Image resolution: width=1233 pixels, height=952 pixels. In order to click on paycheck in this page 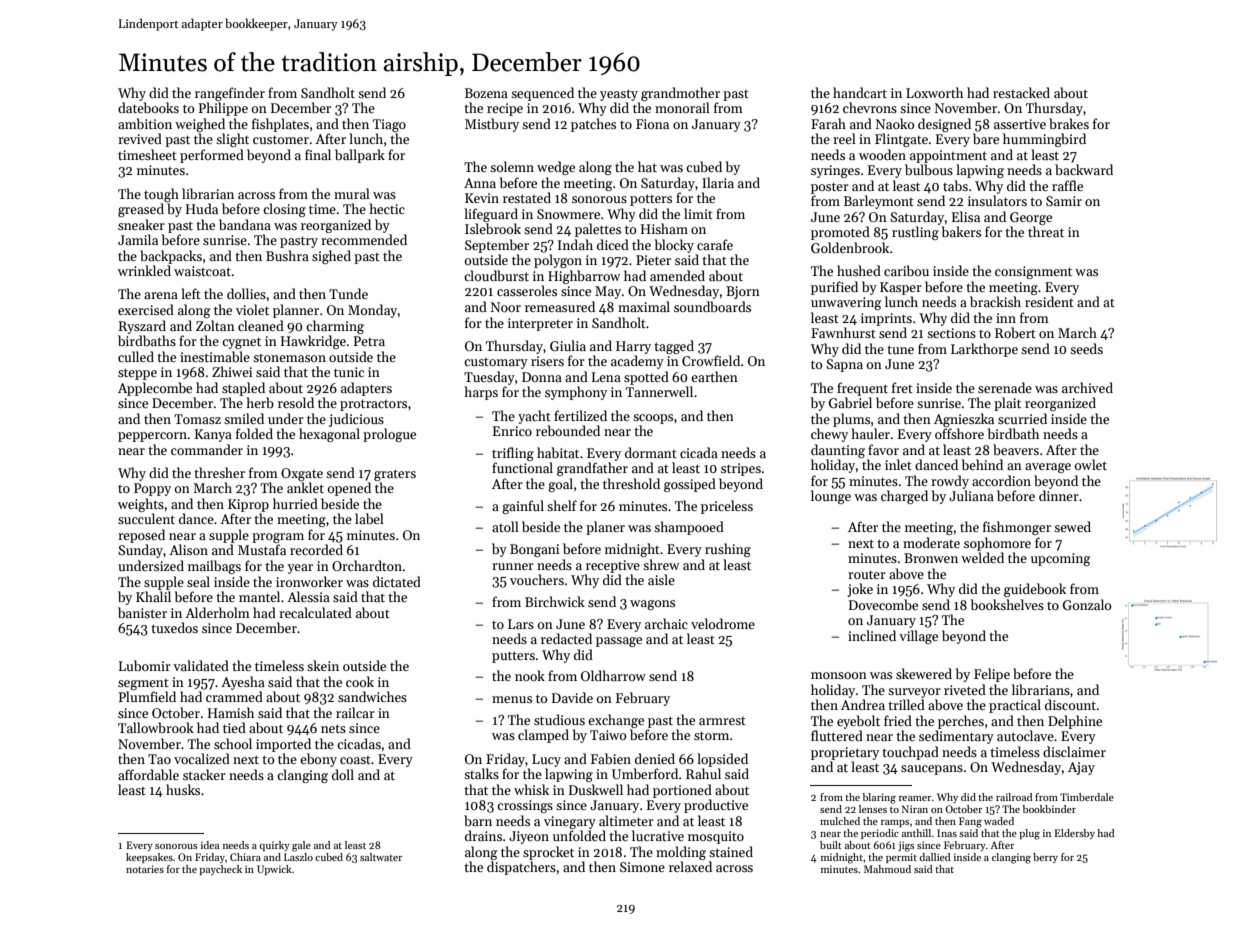, I will do `click(220, 870)`.
